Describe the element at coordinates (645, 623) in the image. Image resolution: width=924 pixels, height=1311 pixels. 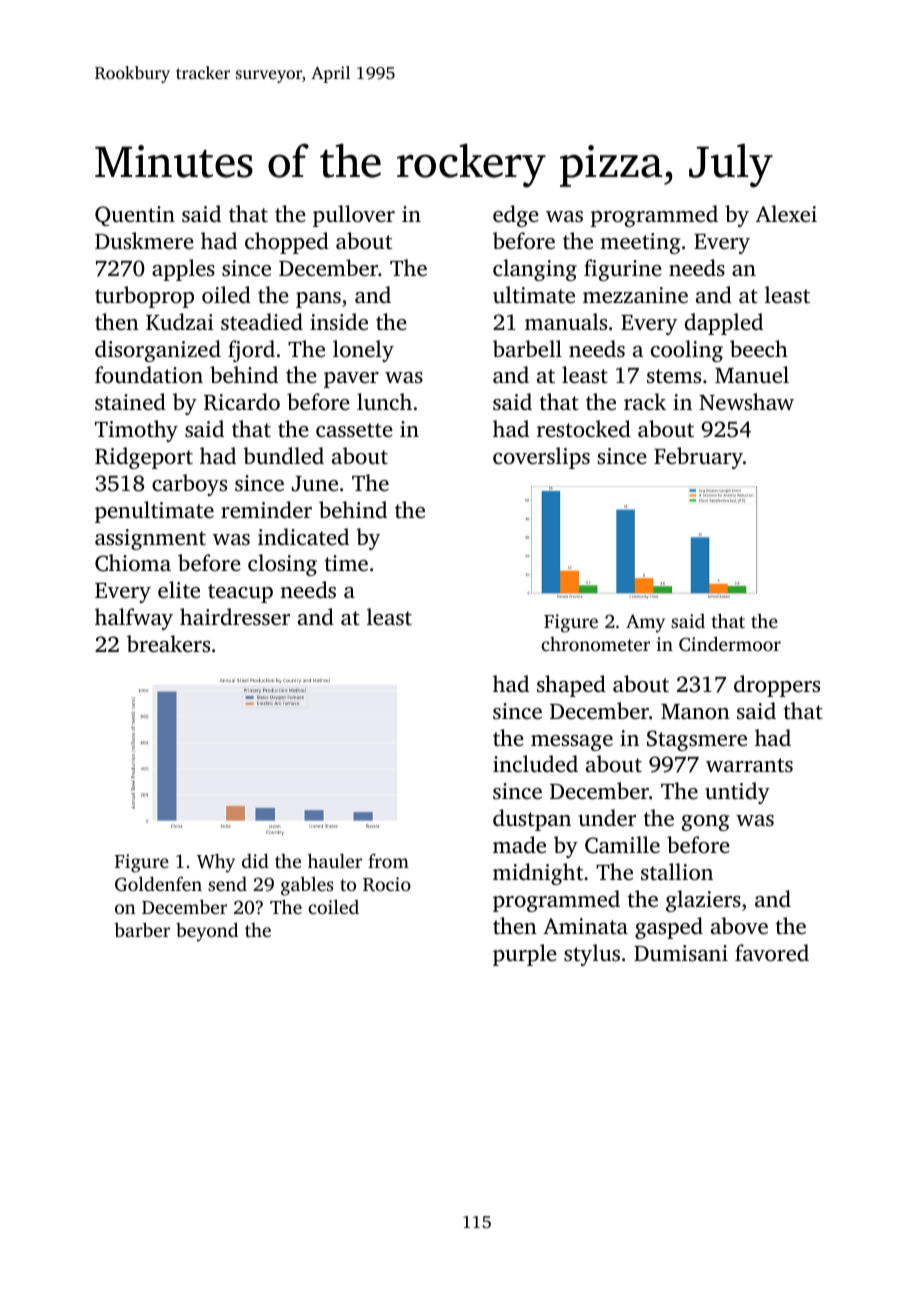
I see `Amy` at that location.
